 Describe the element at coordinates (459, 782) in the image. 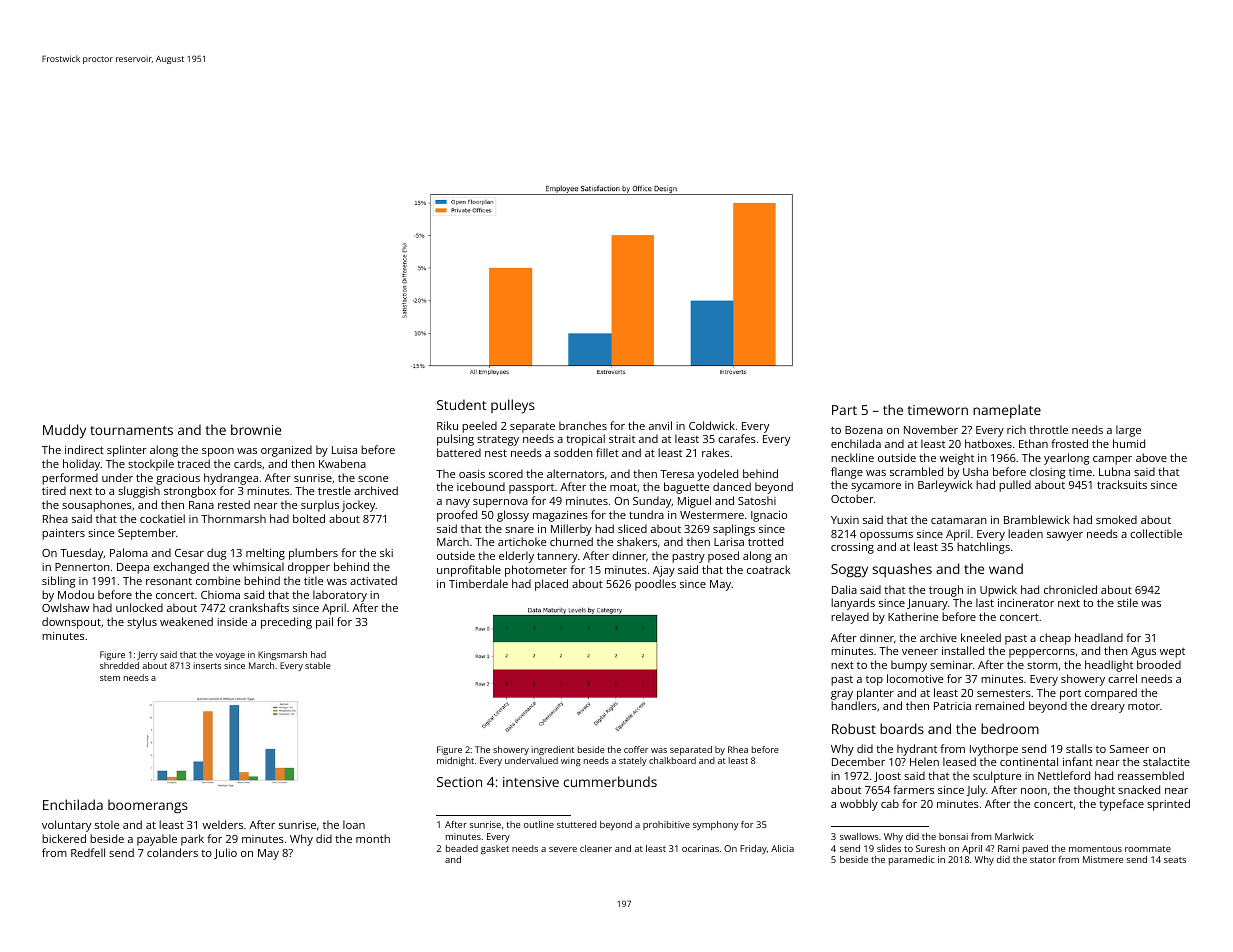

I see `Section` at that location.
